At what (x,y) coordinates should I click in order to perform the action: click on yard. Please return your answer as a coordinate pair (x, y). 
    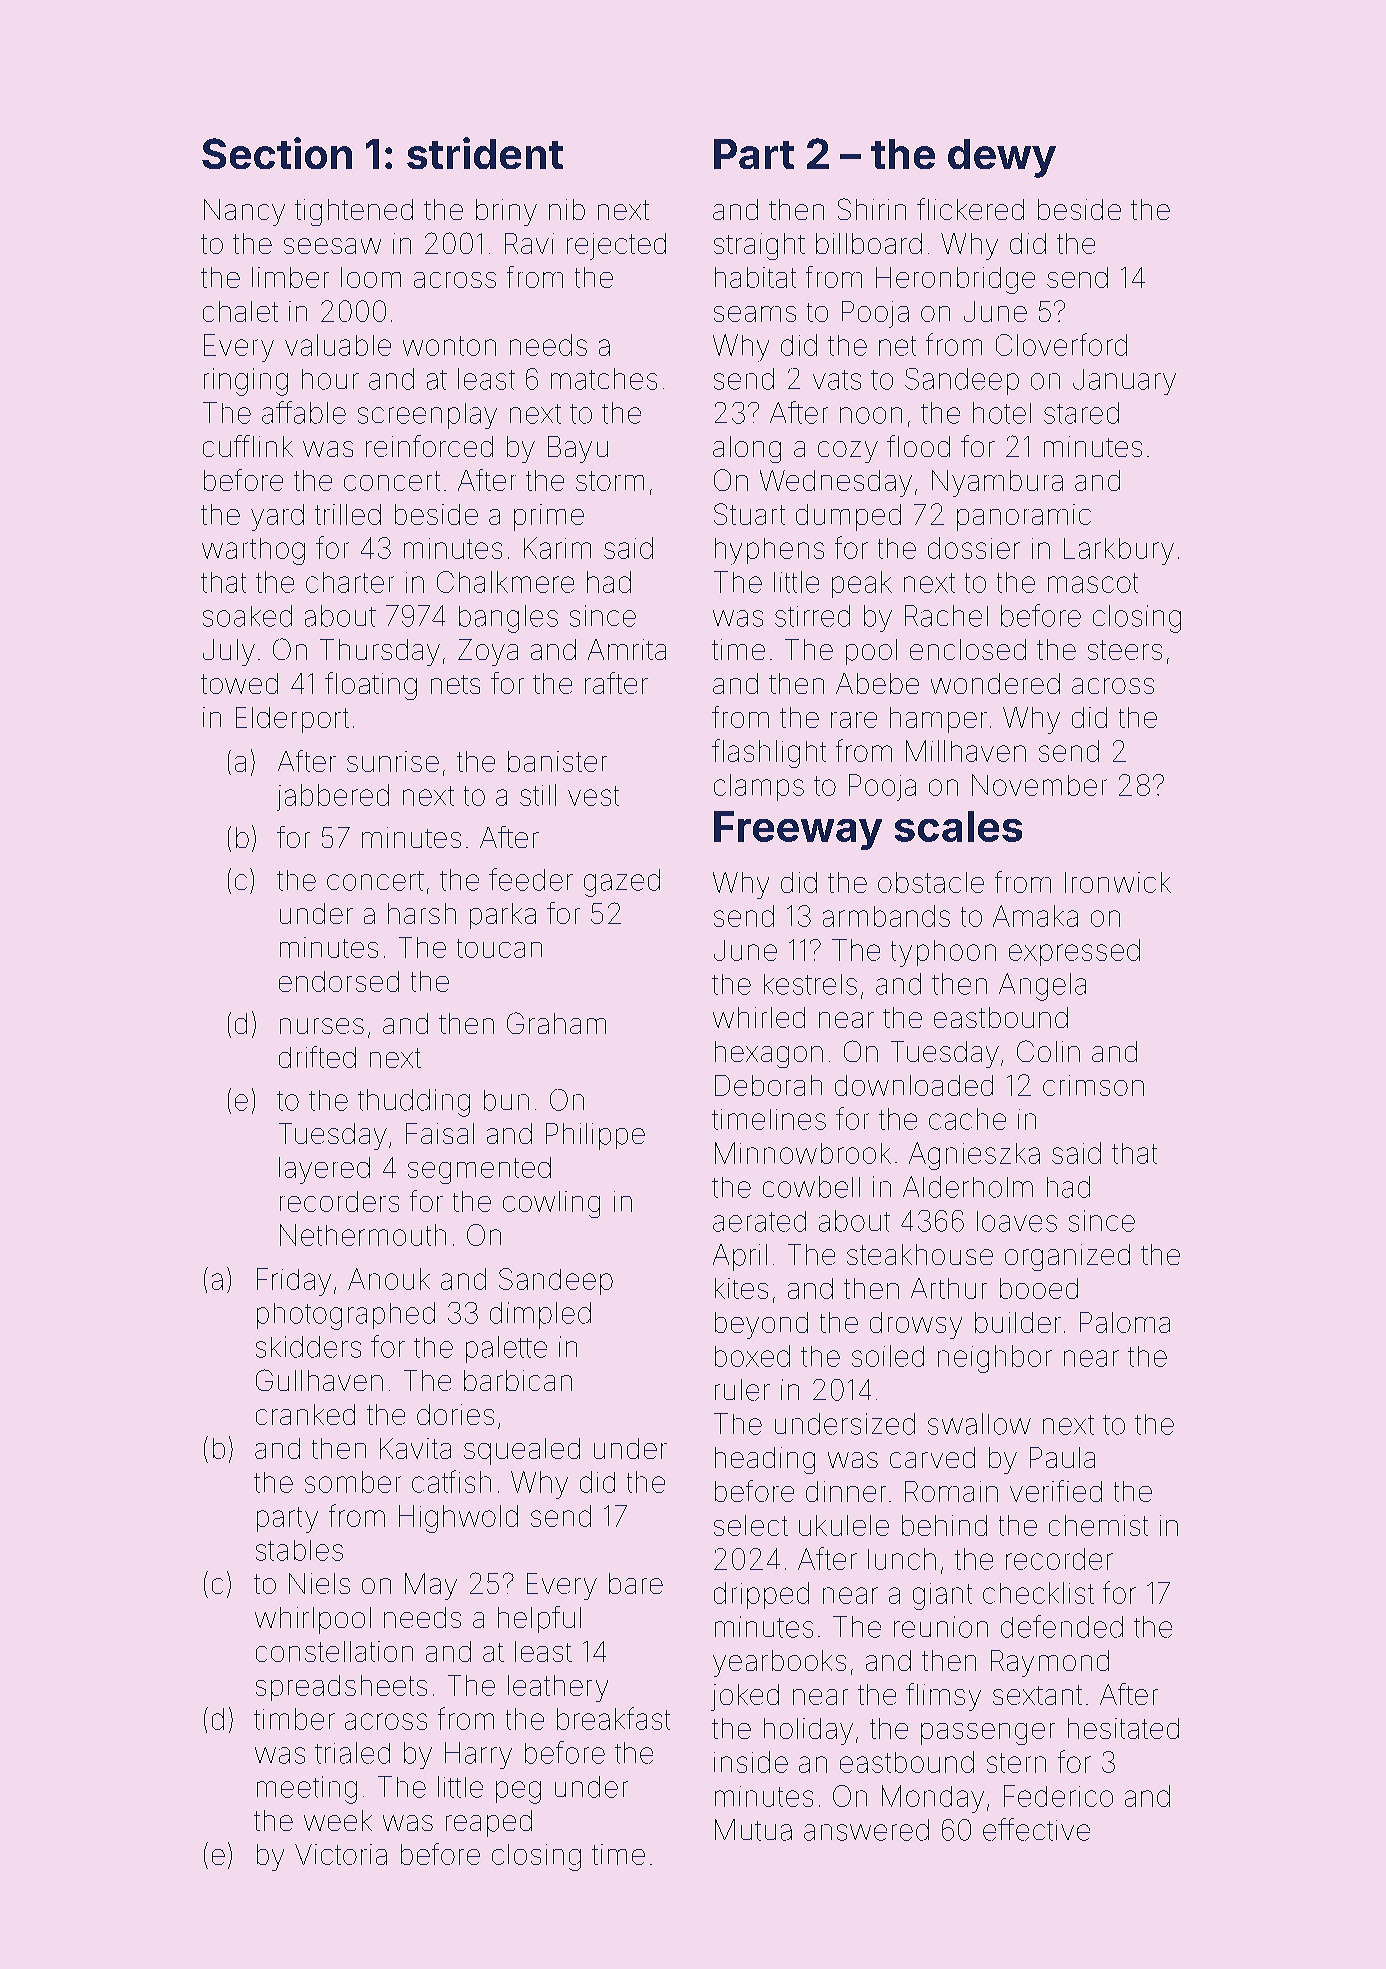
    Looking at the image, I should click on (277, 517).
